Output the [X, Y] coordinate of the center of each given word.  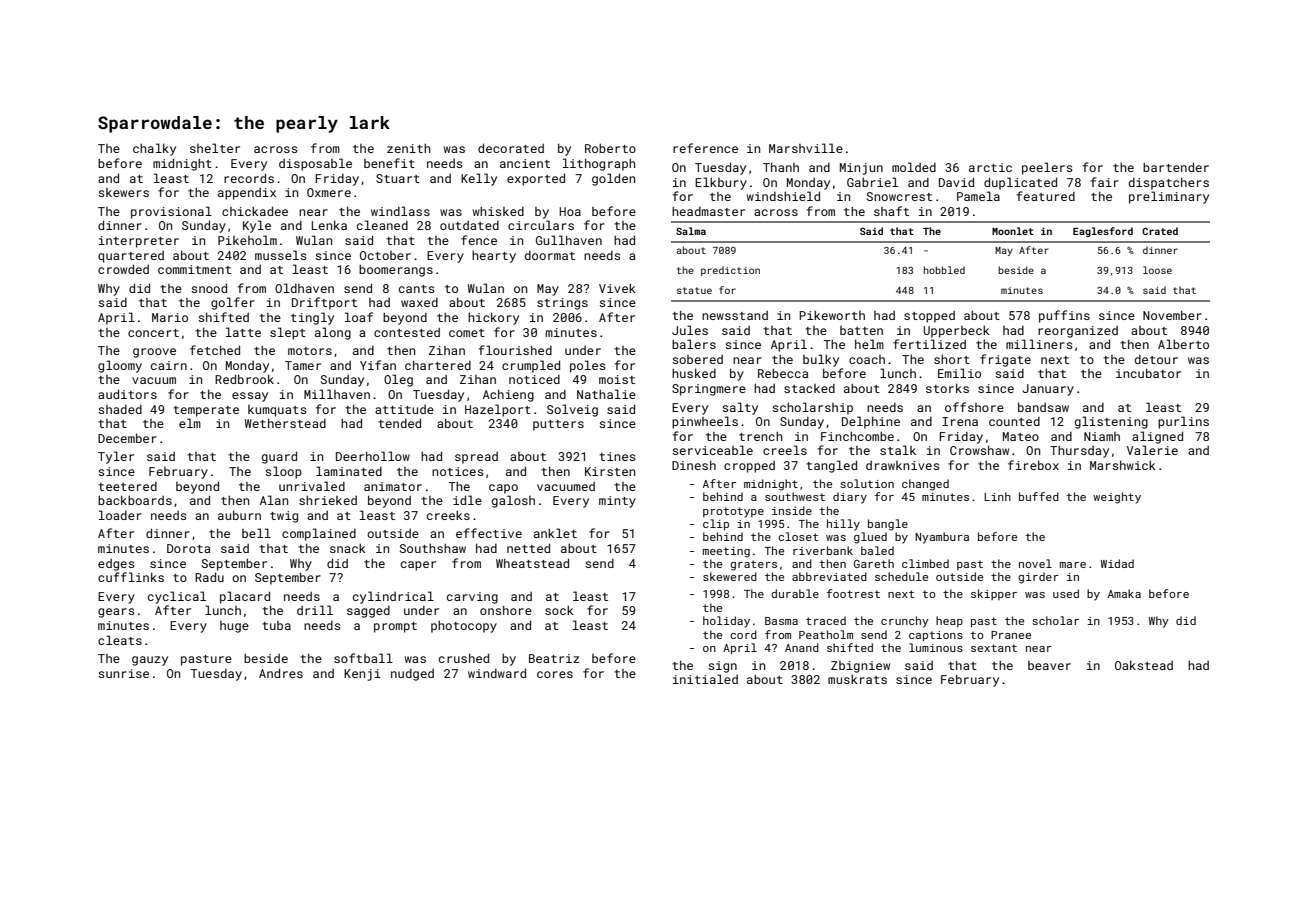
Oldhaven [304, 288]
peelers [1047, 168]
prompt [395, 627]
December [127, 438]
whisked [498, 211]
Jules [690, 330]
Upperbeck [956, 331]
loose [1157, 270]
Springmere [709, 390]
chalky [154, 149]
